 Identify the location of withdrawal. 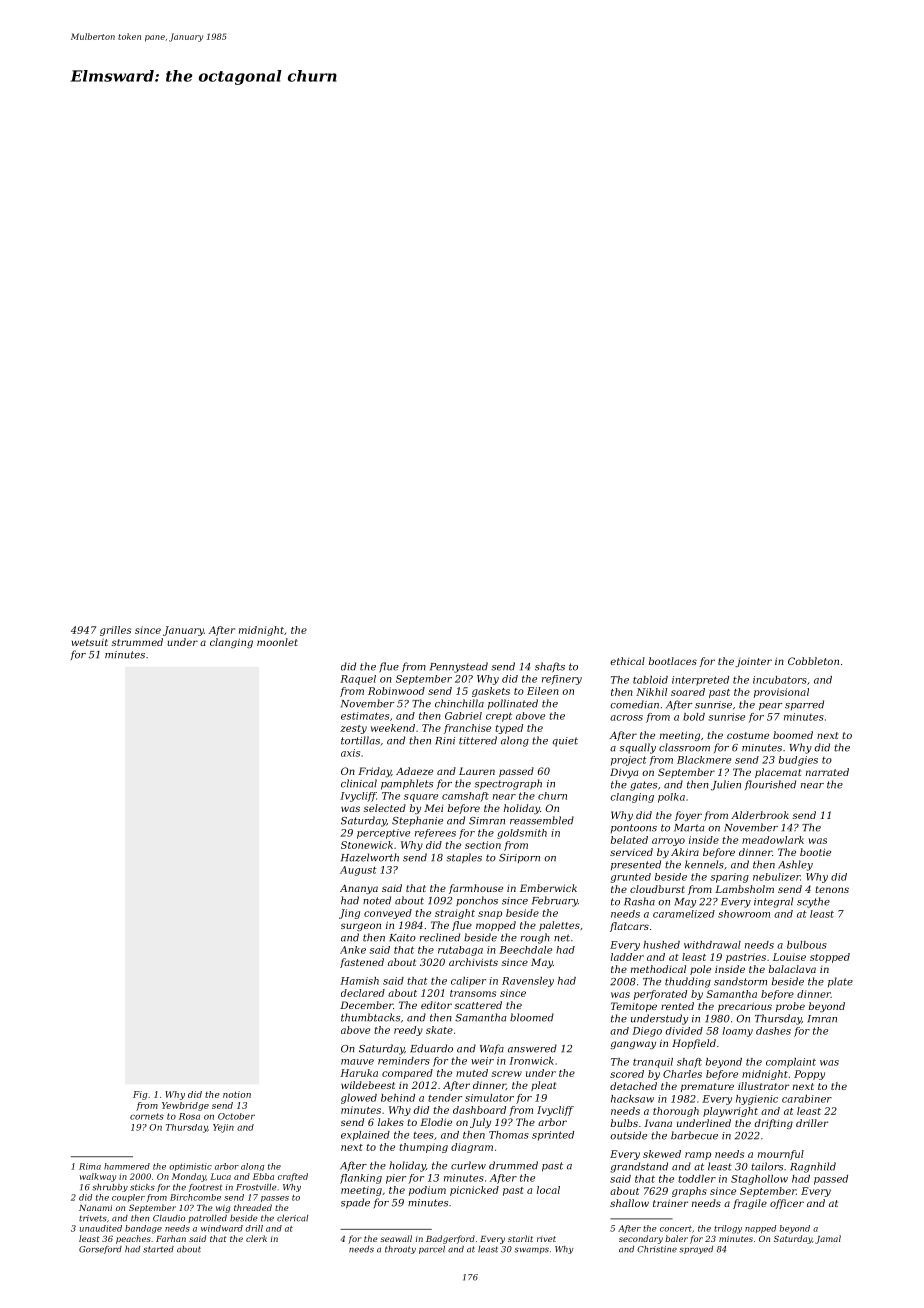
(712, 945).
